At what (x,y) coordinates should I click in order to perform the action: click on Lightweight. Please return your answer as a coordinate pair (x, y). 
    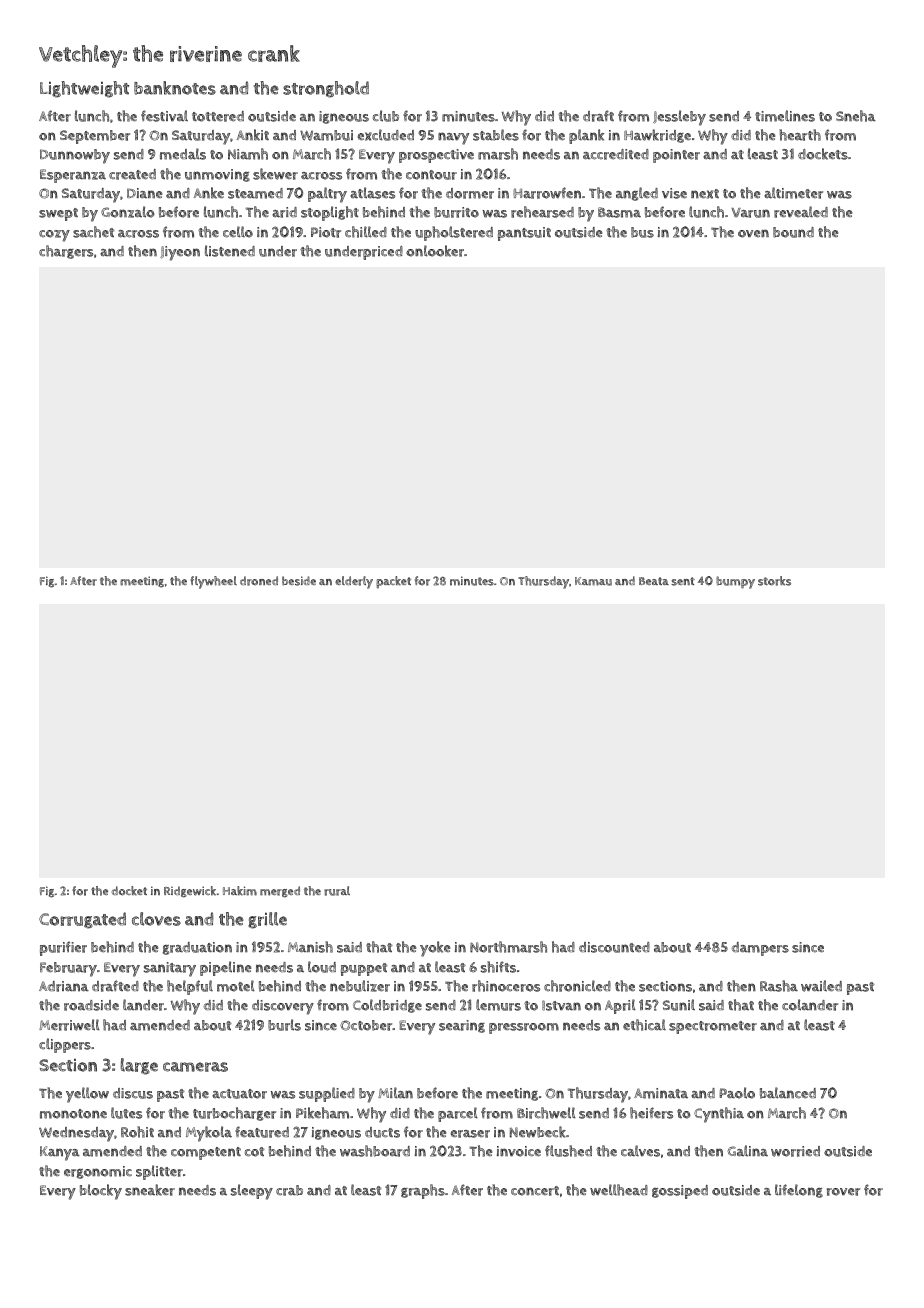
    Looking at the image, I should click on (84, 89).
